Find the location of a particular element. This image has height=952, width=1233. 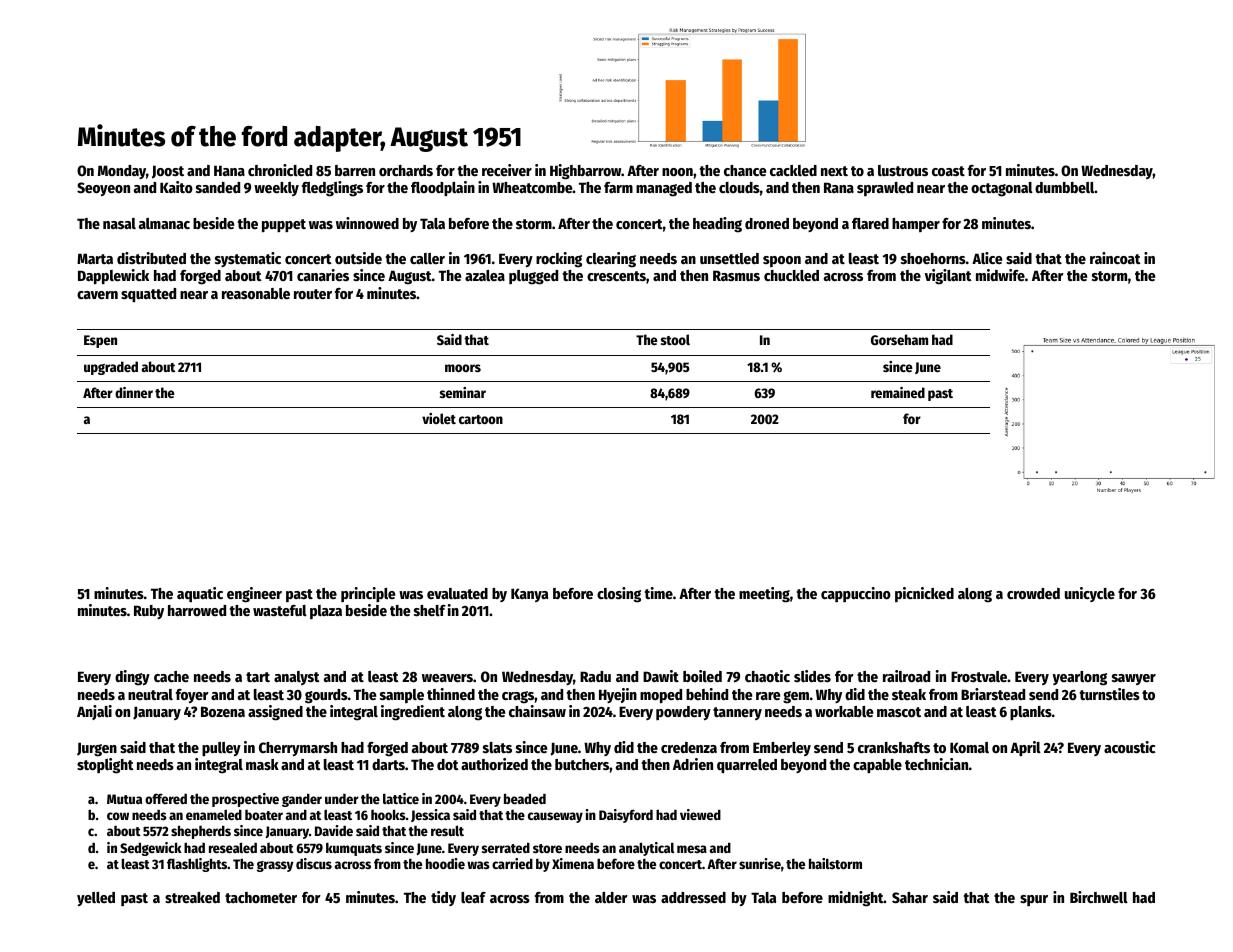

beaded is located at coordinates (525, 798).
